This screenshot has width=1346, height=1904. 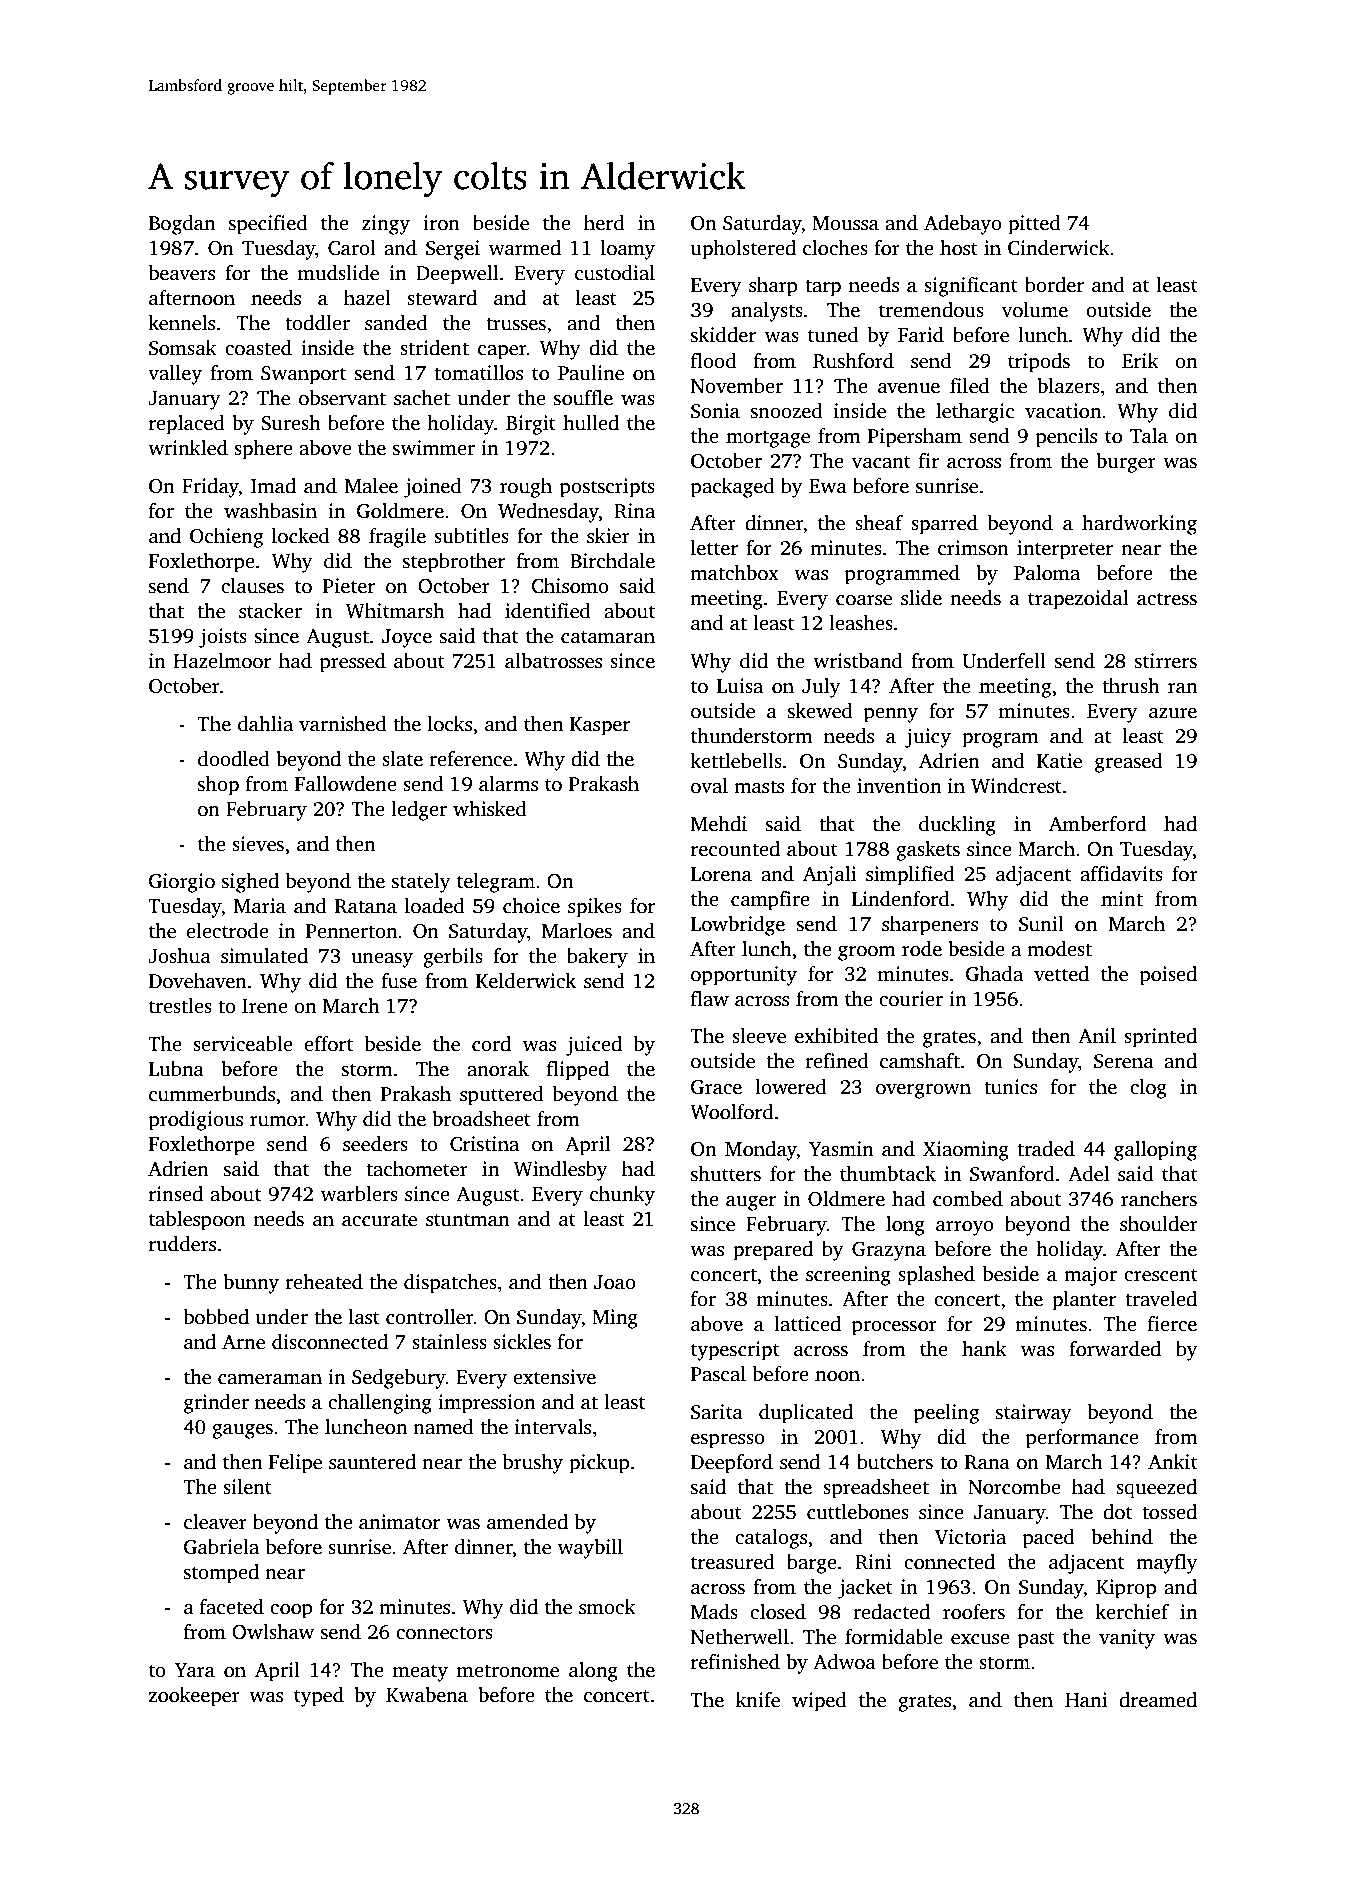 What do you see at coordinates (984, 1349) in the screenshot?
I see `hank` at bounding box center [984, 1349].
